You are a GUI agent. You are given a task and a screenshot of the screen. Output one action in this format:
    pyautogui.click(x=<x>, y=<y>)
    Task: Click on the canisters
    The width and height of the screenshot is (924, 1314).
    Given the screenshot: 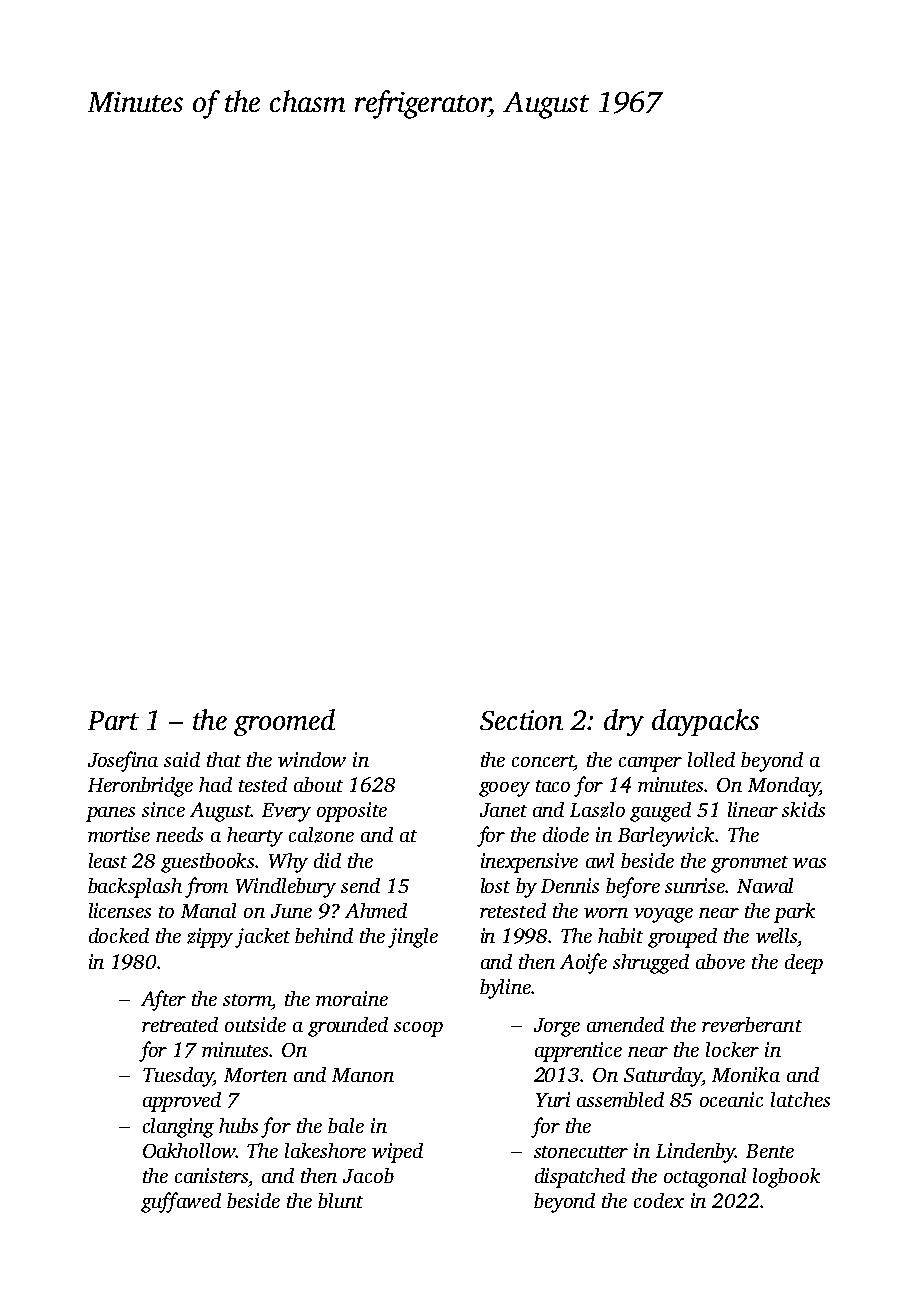 What is the action you would take?
    pyautogui.click(x=211, y=1175)
